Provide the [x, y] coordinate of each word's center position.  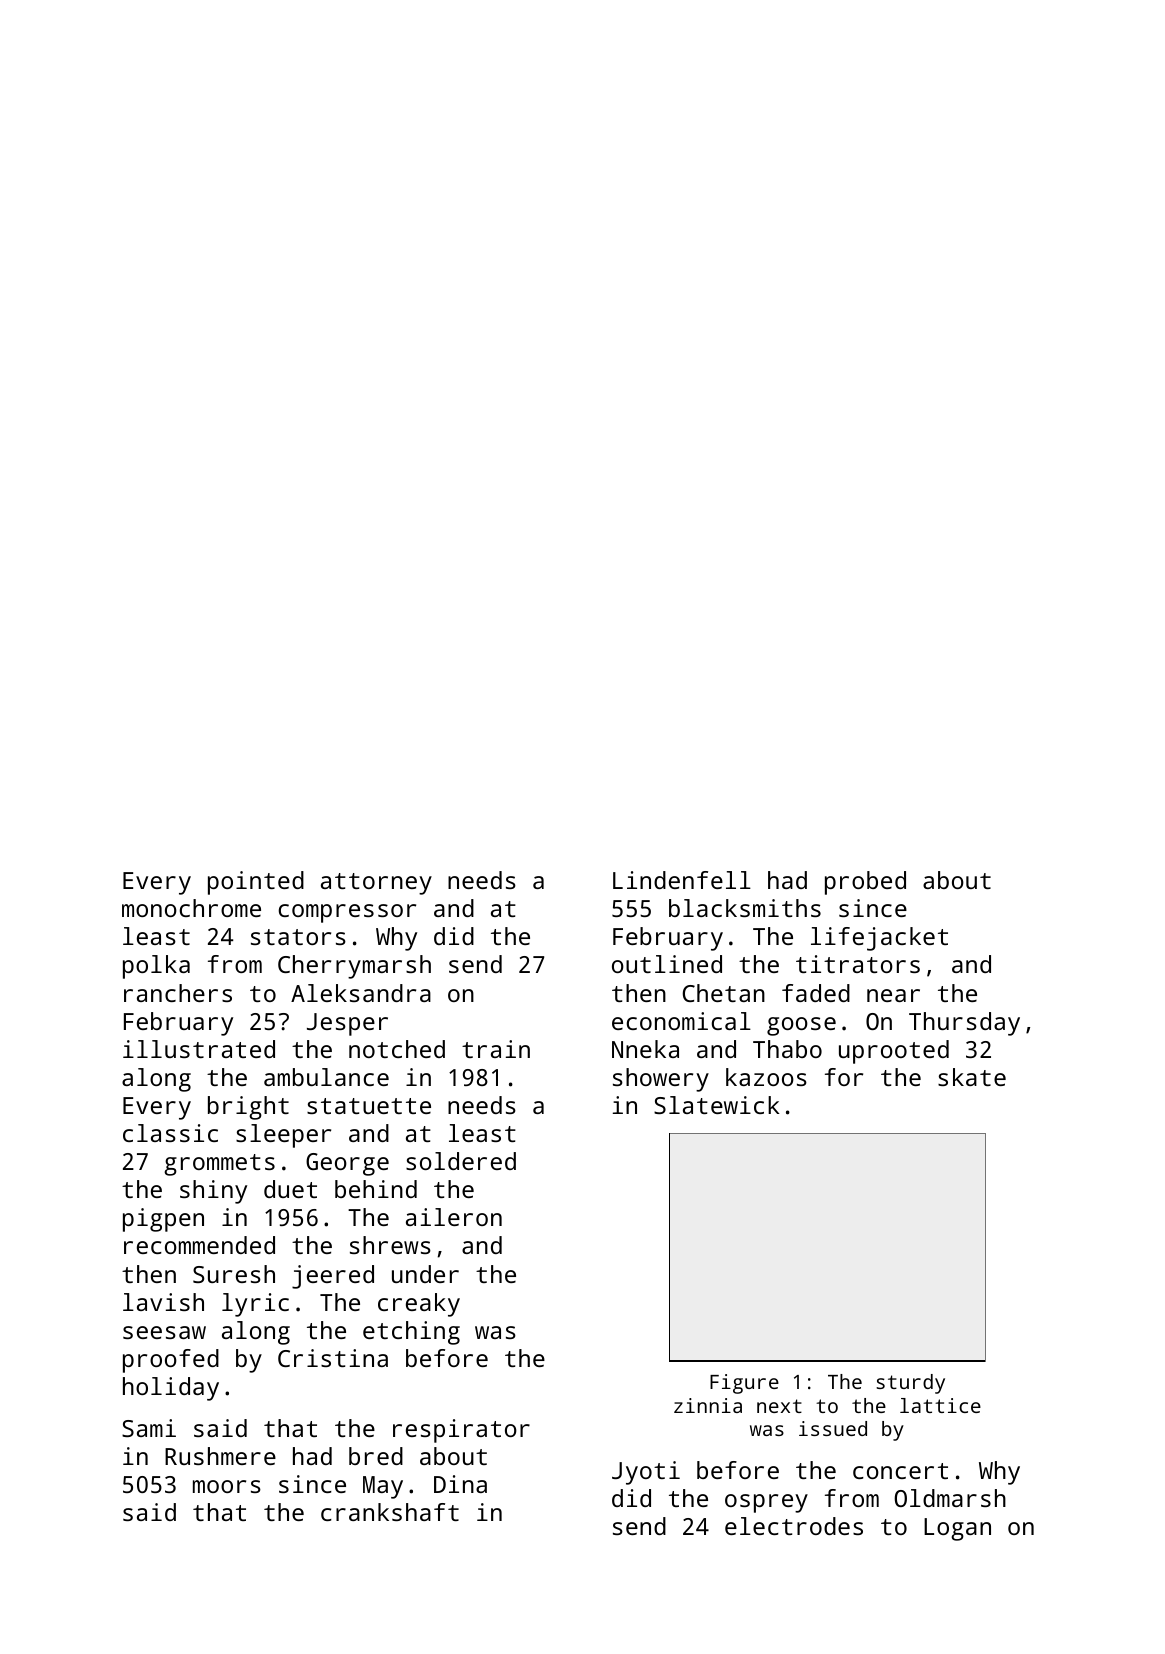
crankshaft [390, 1512]
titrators [858, 964]
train [496, 1049]
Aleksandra [361, 993]
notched [397, 1049]
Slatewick [717, 1105]
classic [170, 1133]
